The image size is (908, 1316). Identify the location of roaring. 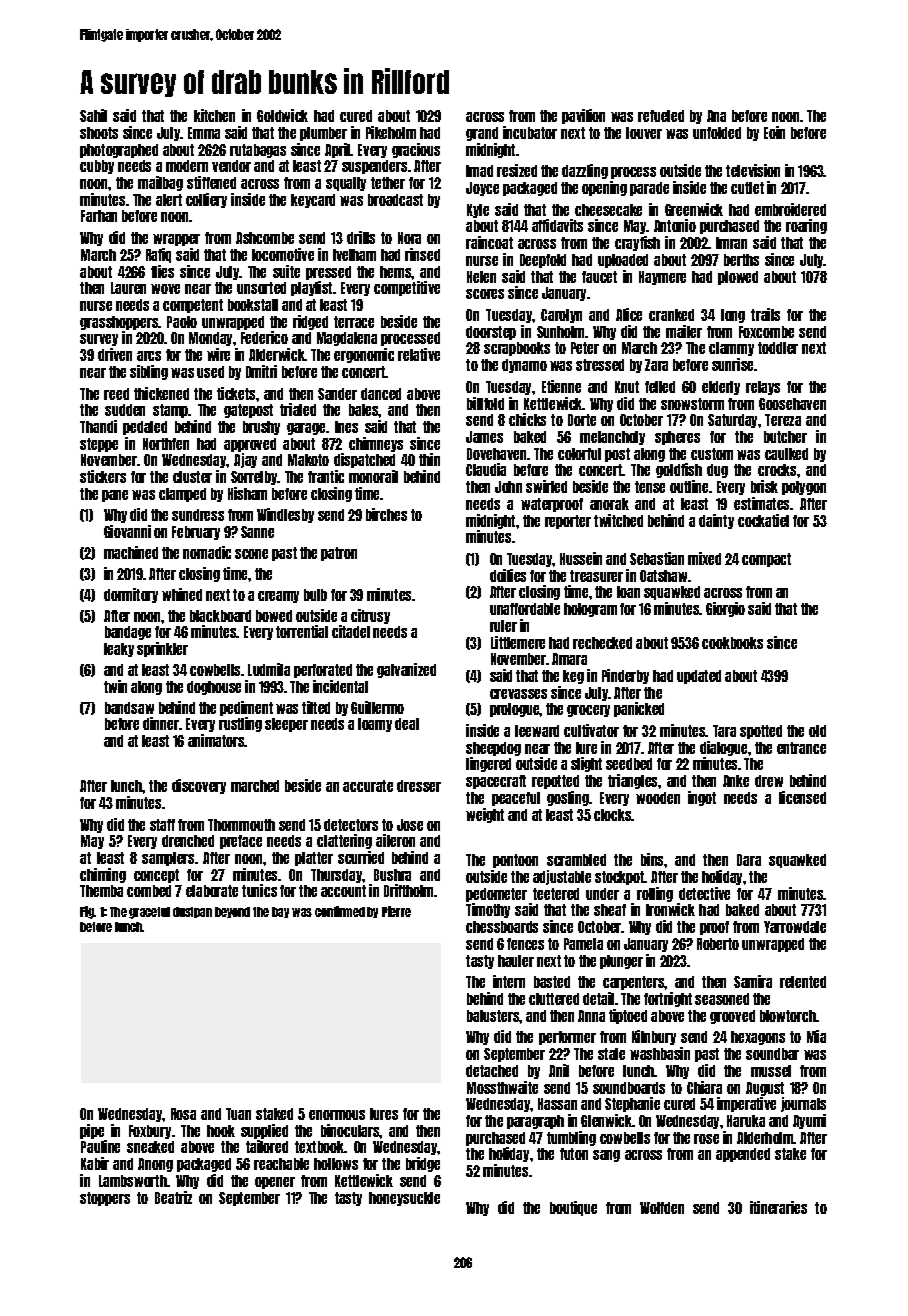
(806, 226).
